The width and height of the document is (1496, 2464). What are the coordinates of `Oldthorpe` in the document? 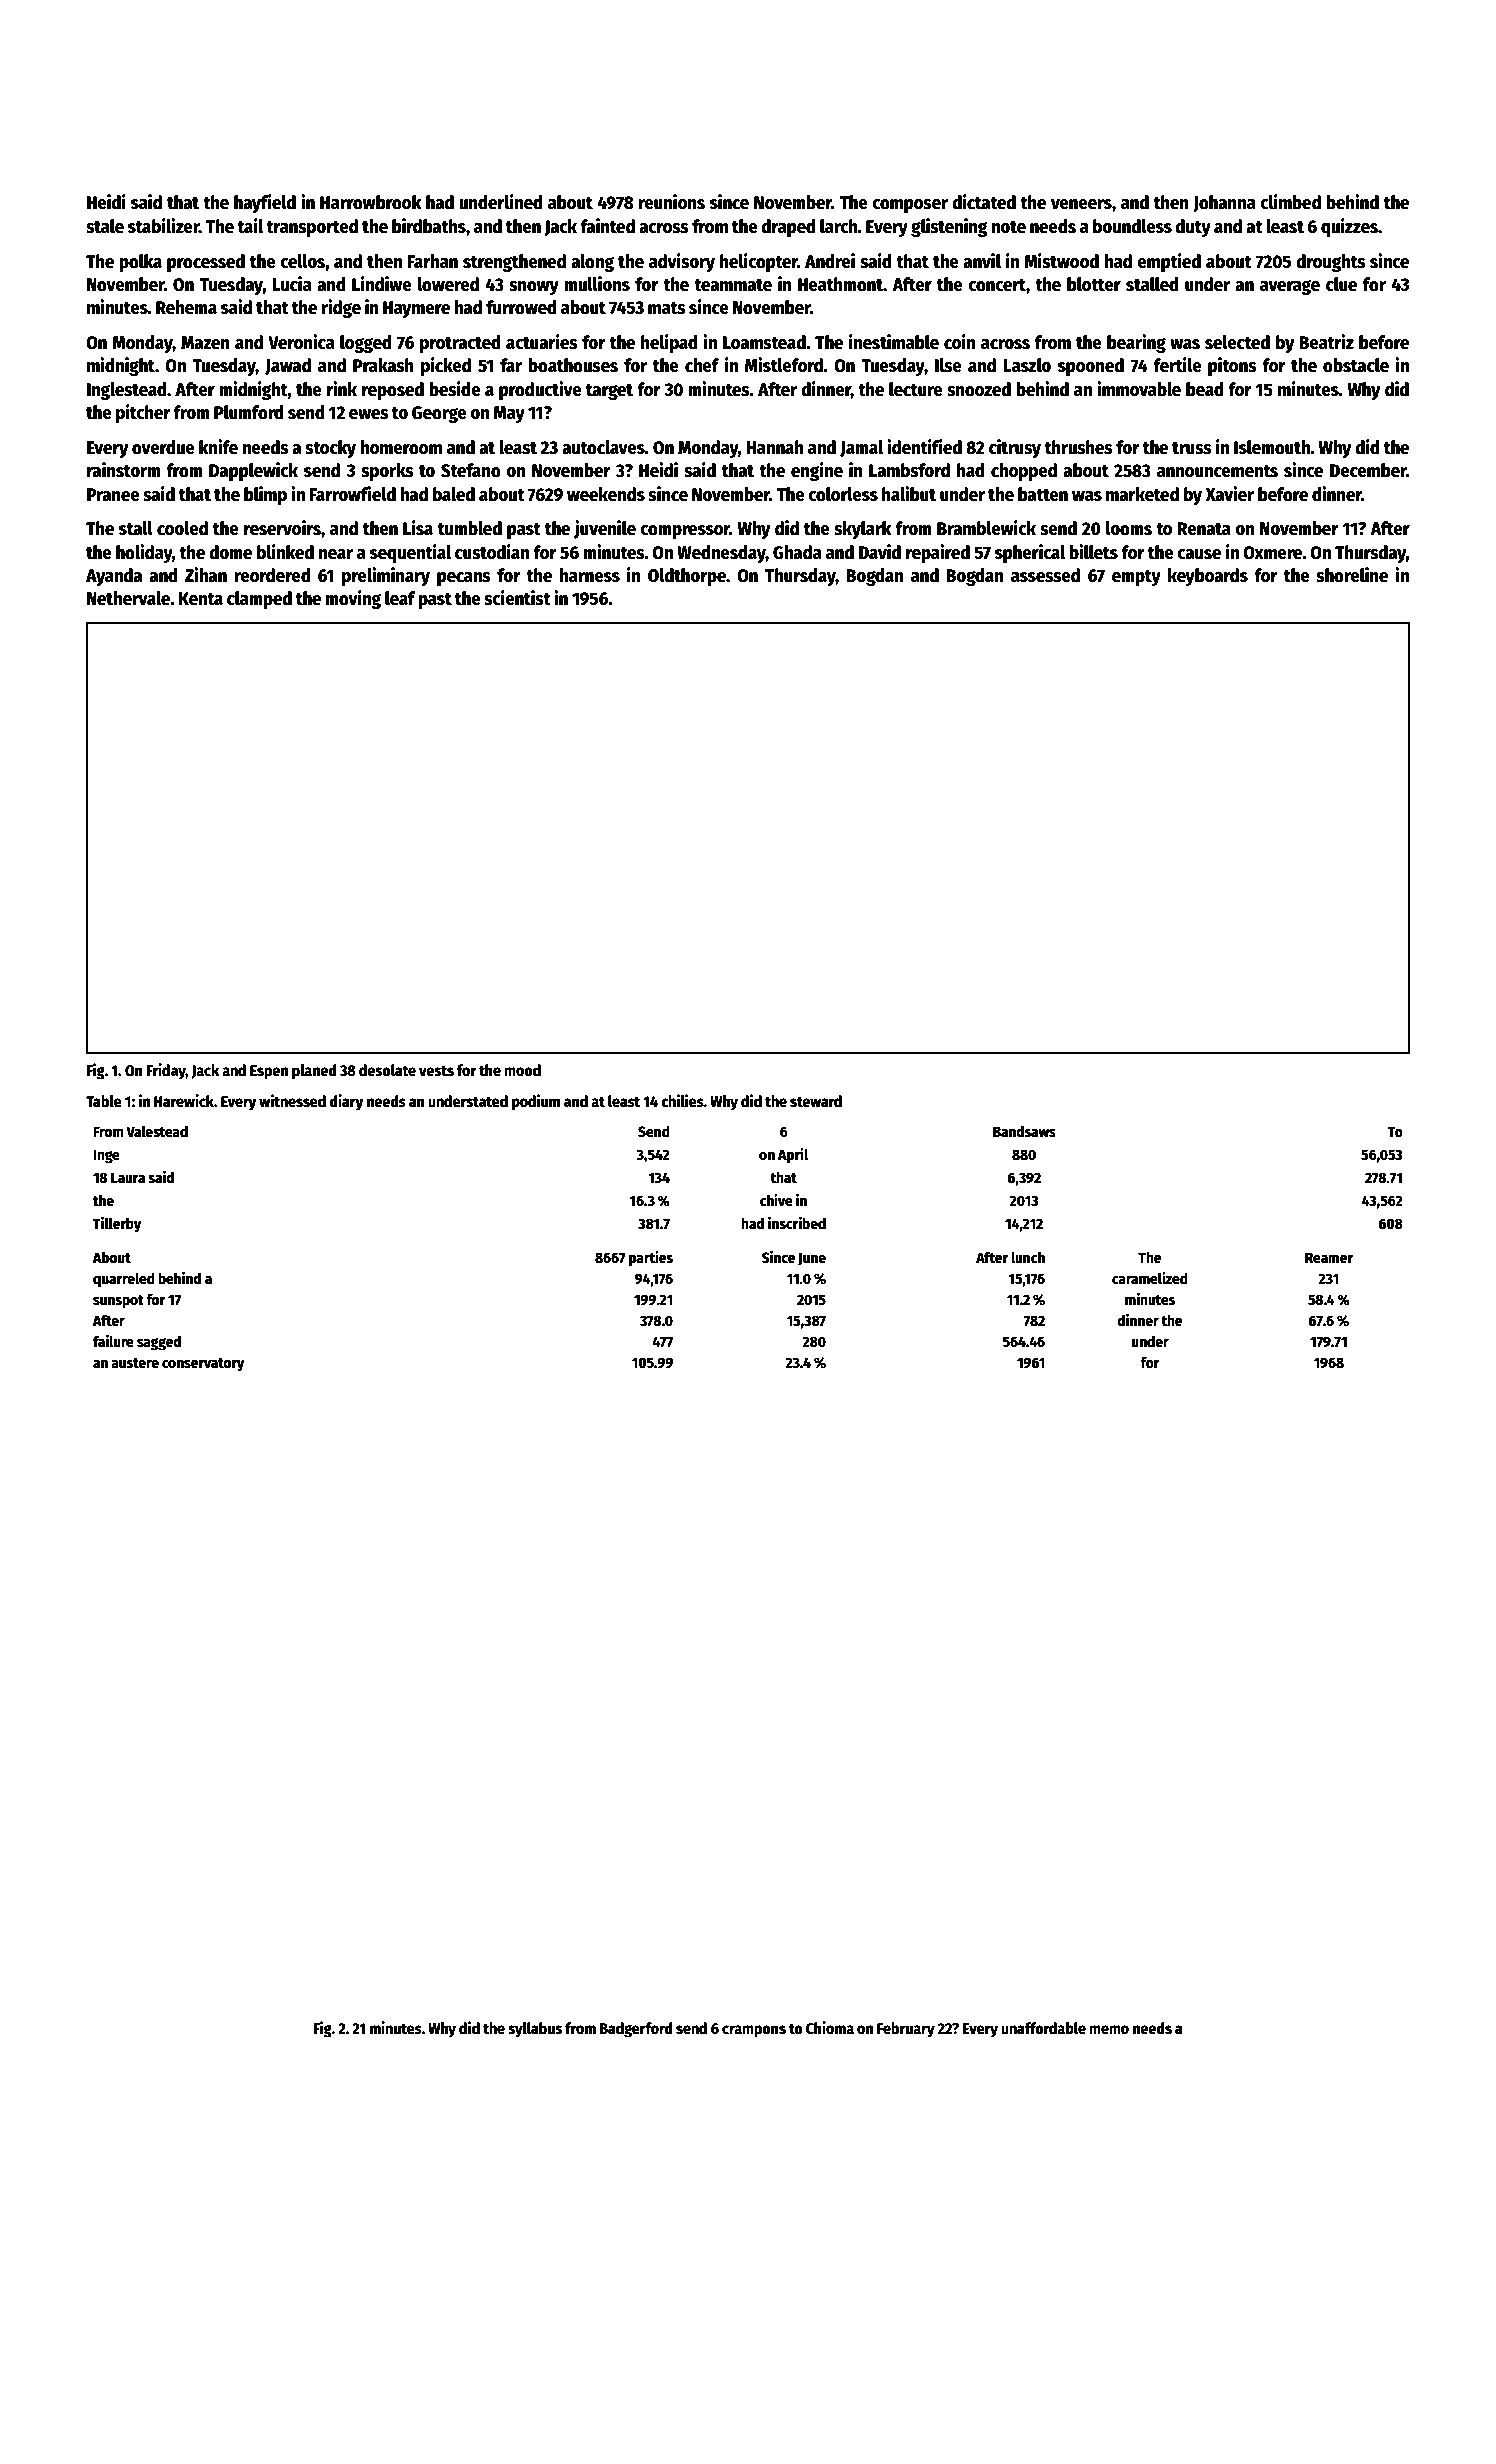 It's located at (687, 577).
